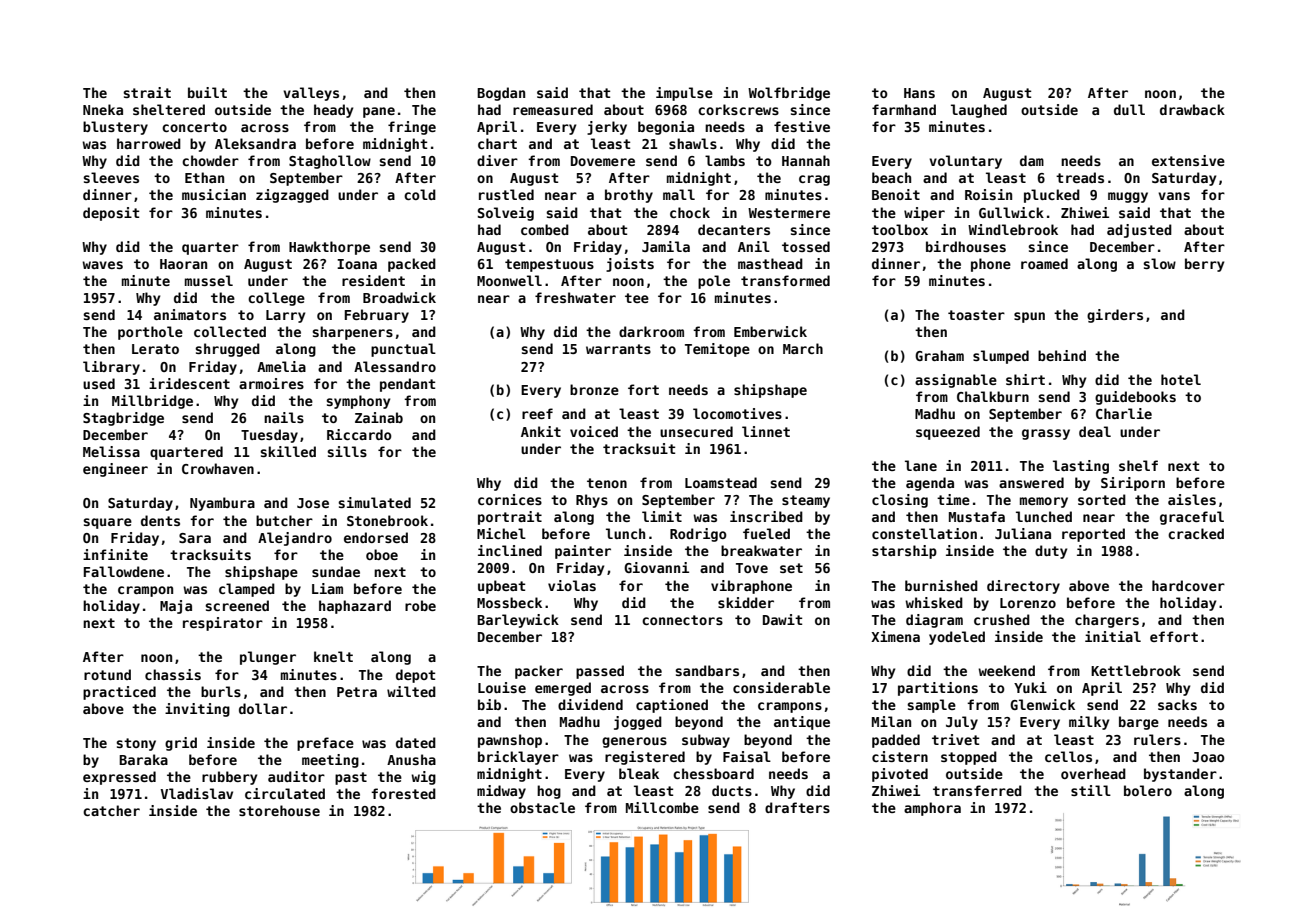 The width and height of the screenshot is (1308, 924). What do you see at coordinates (311, 94) in the screenshot?
I see `valleys` at bounding box center [311, 94].
